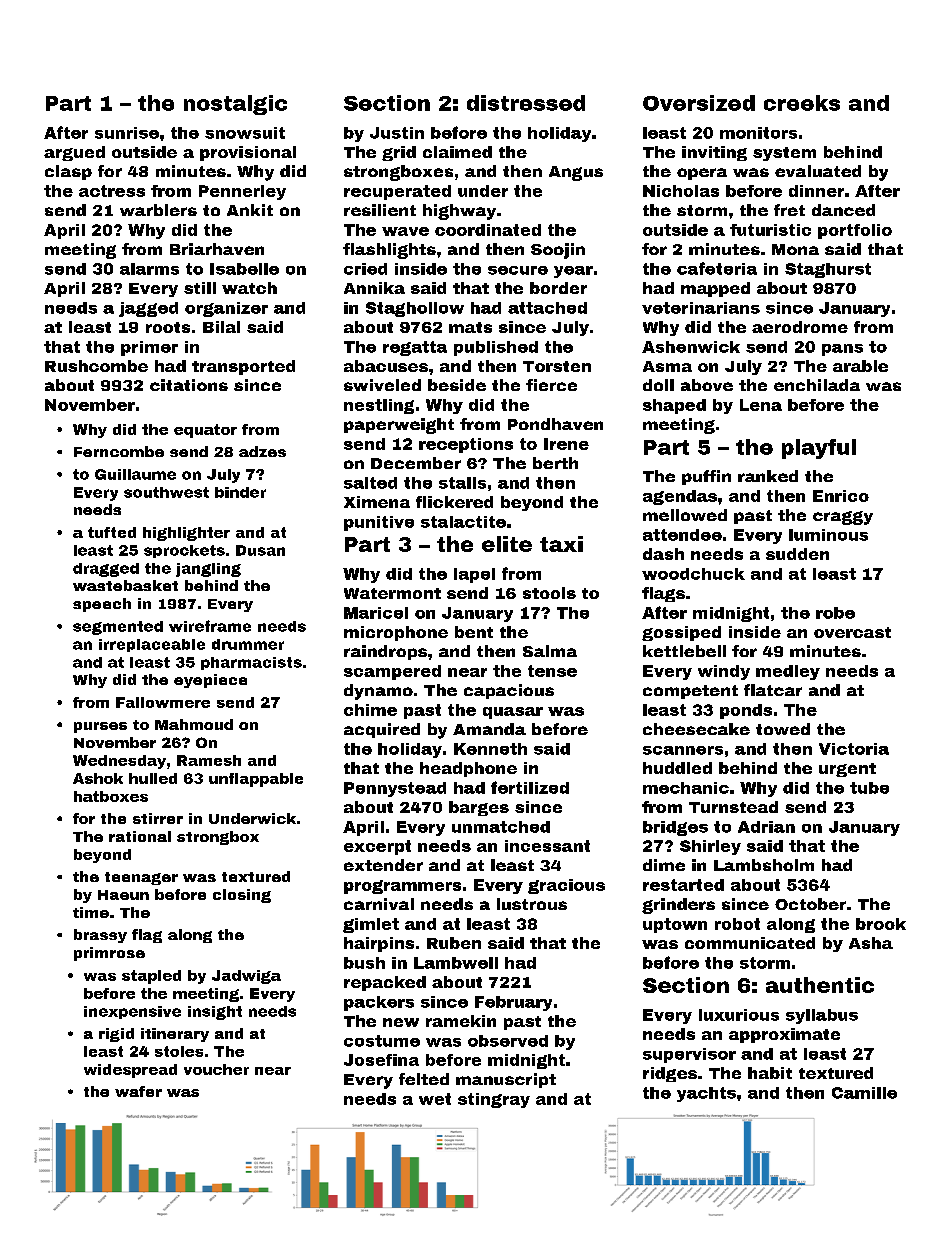 Image resolution: width=952 pixels, height=1233 pixels. What do you see at coordinates (100, 727) in the screenshot?
I see `purses` at bounding box center [100, 727].
